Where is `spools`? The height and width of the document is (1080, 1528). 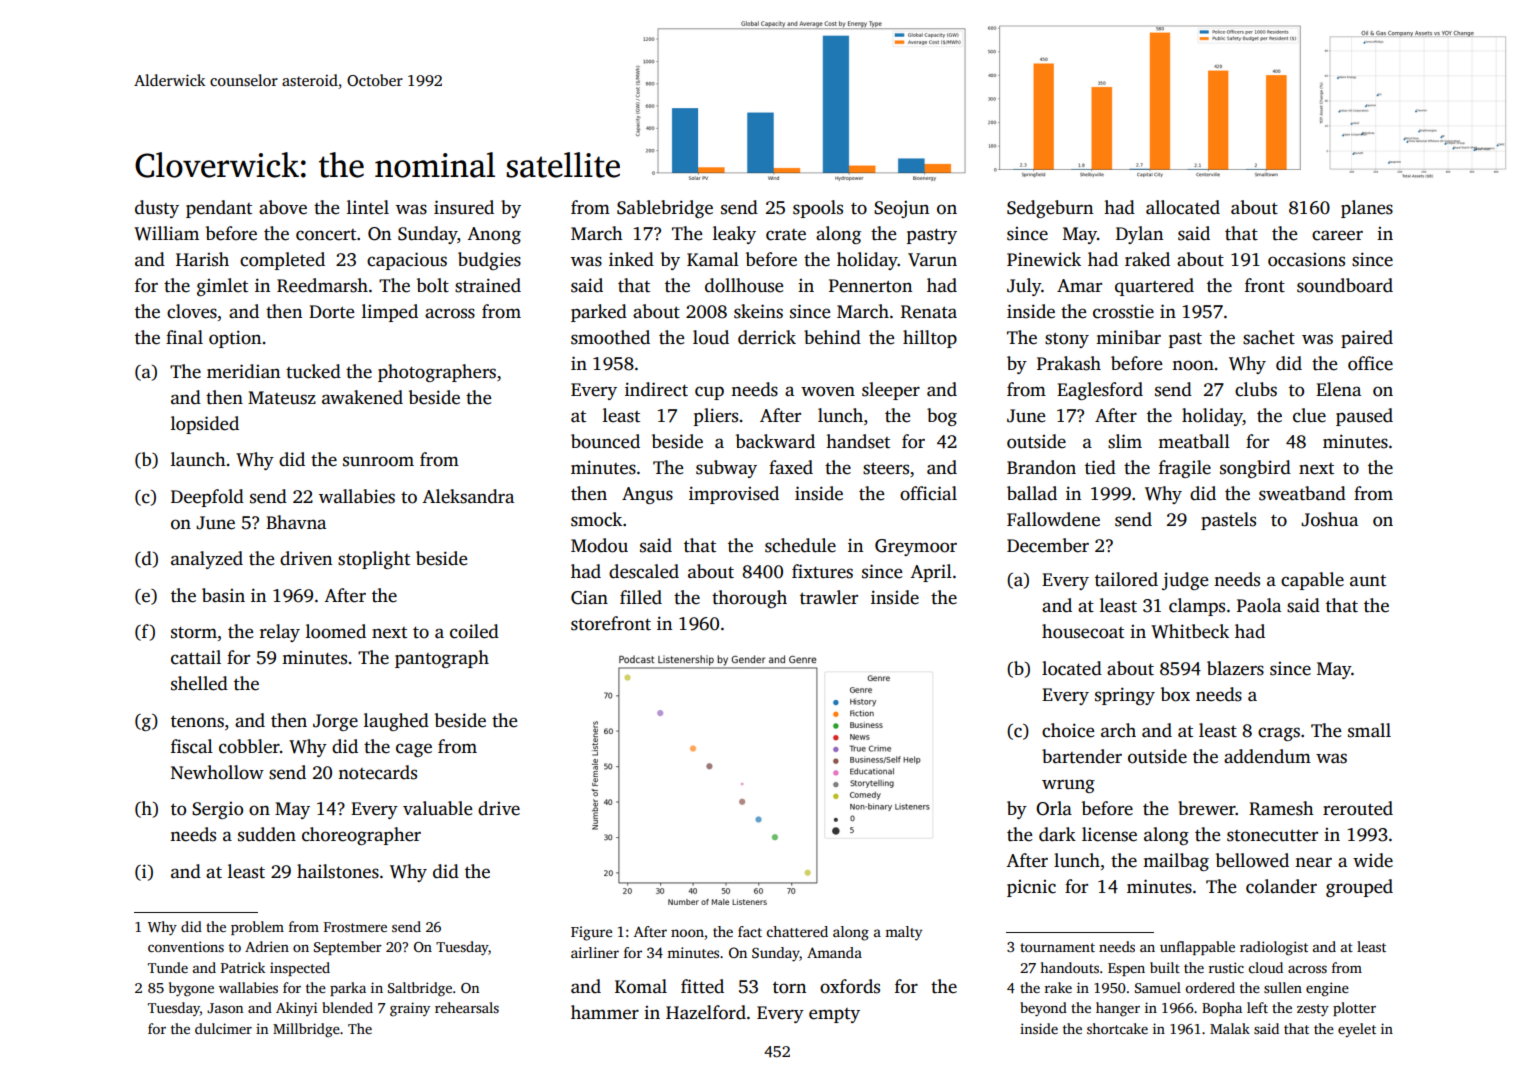 spools is located at coordinates (818, 209).
